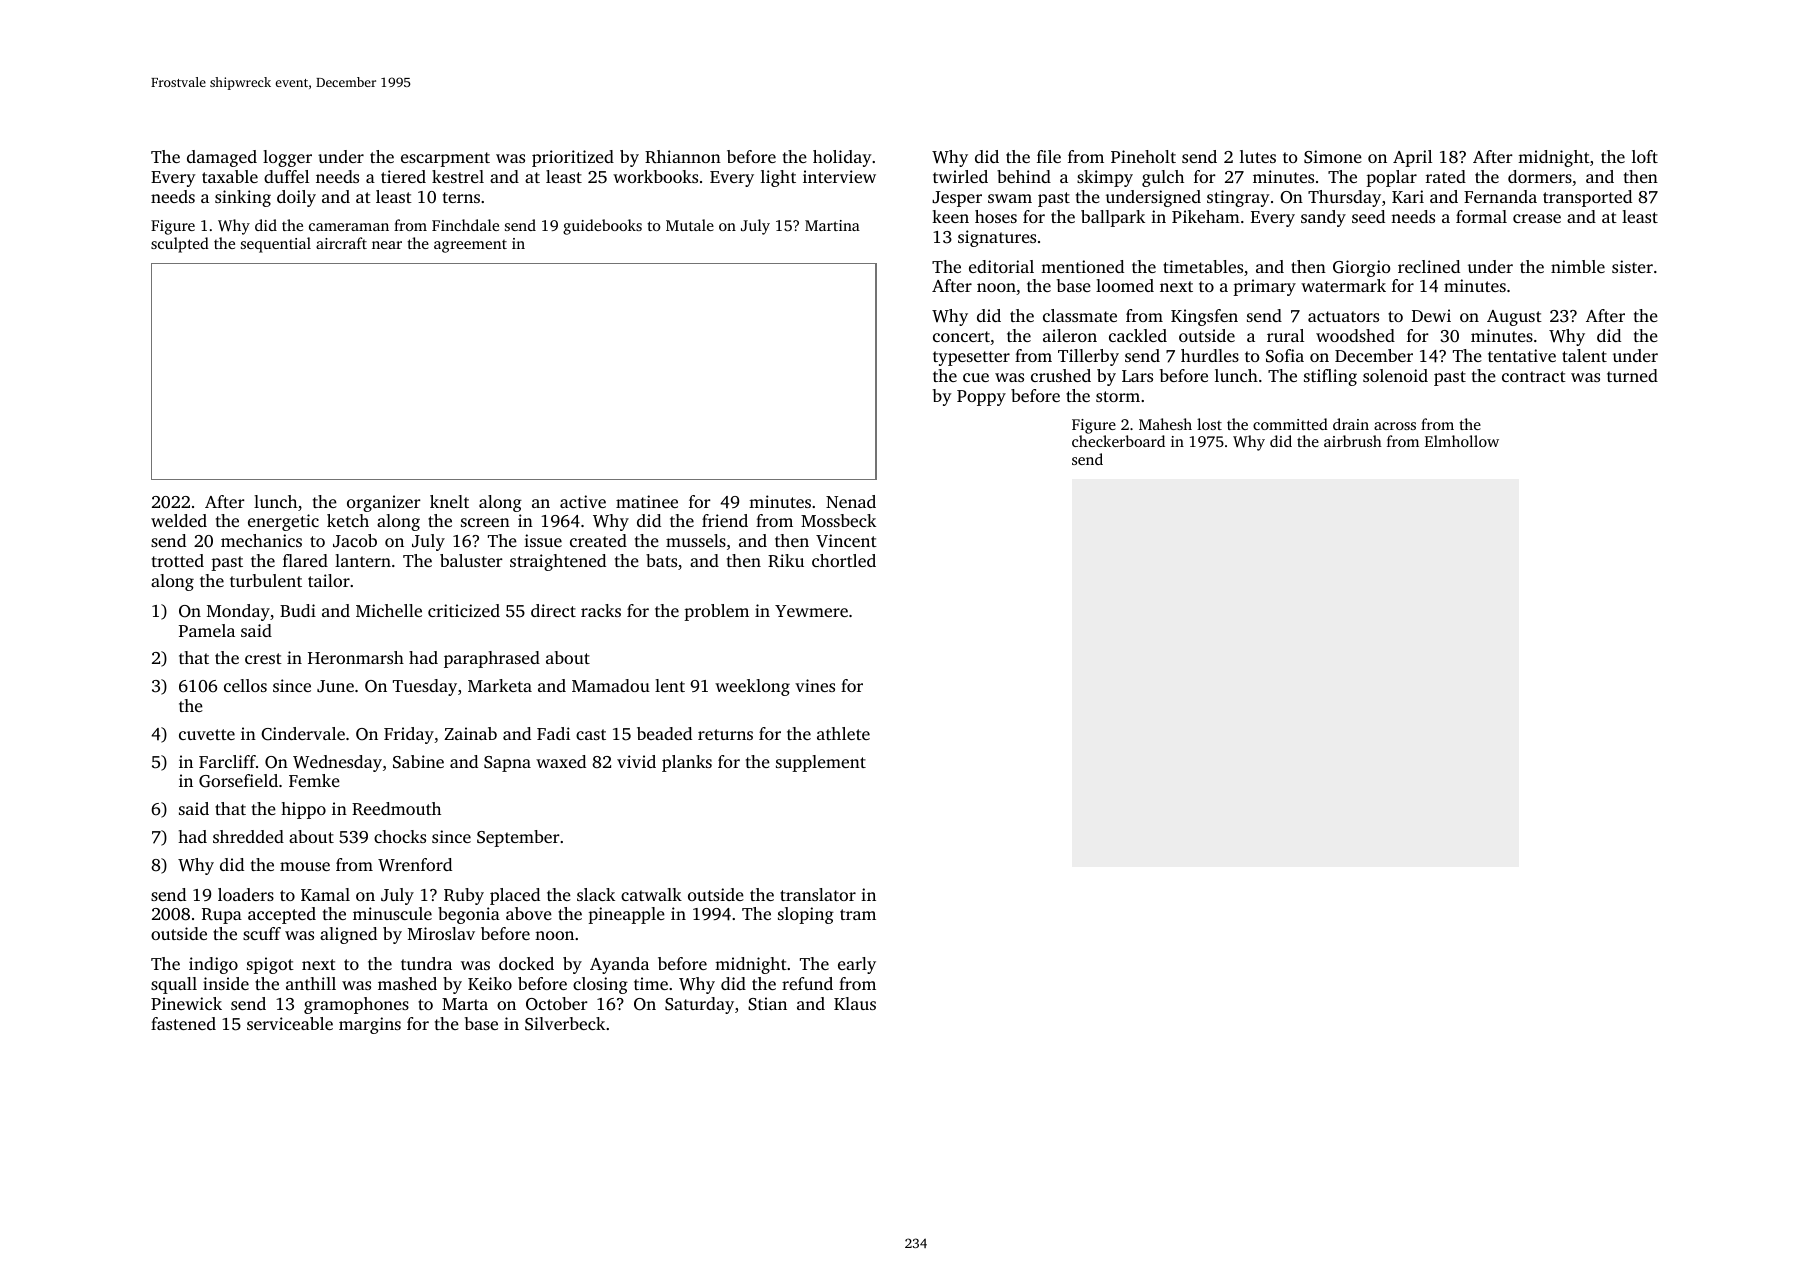  Describe the element at coordinates (851, 501) in the image. I see `Nenad` at that location.
